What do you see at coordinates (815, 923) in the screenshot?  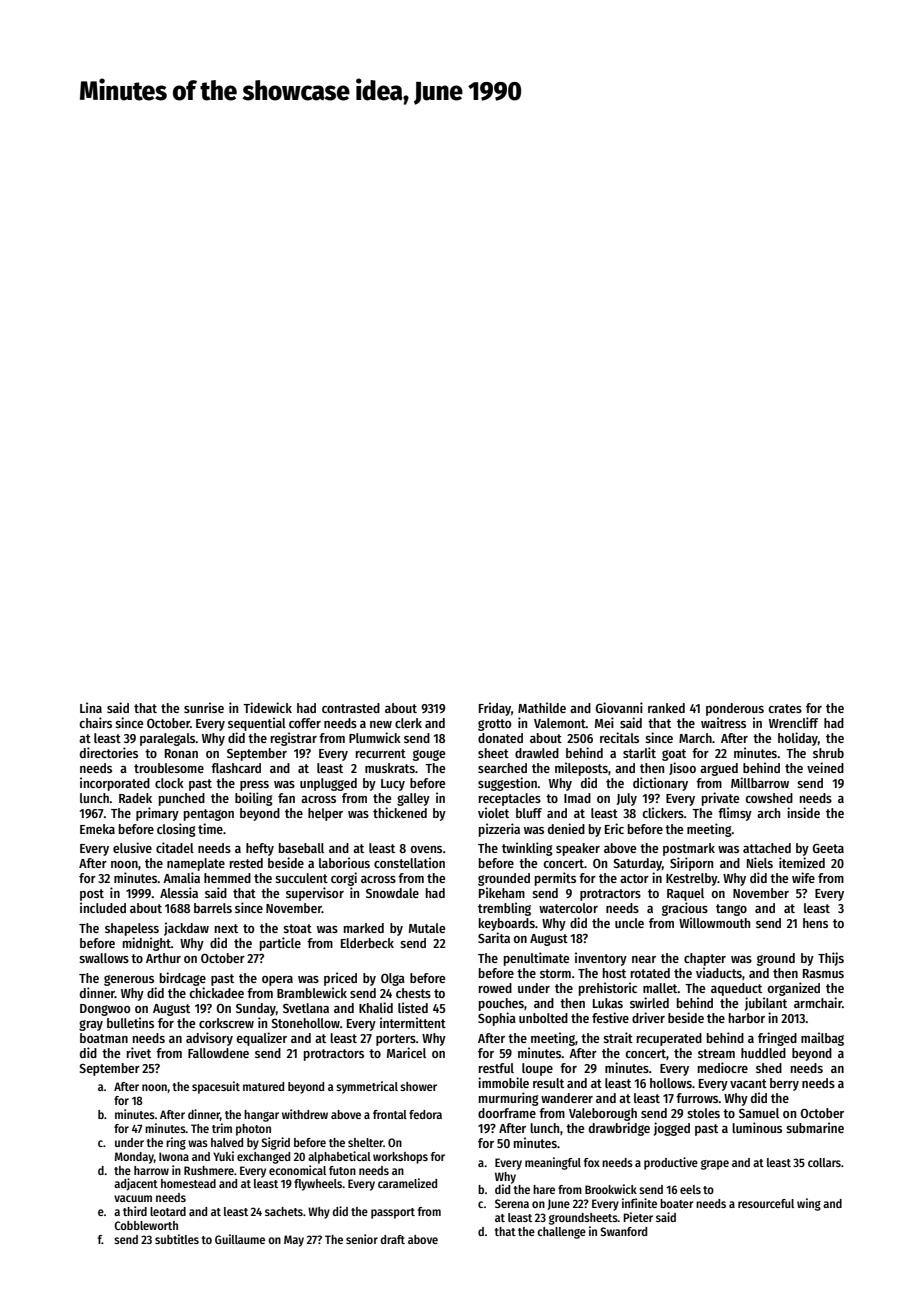 I see `hens` at bounding box center [815, 923].
